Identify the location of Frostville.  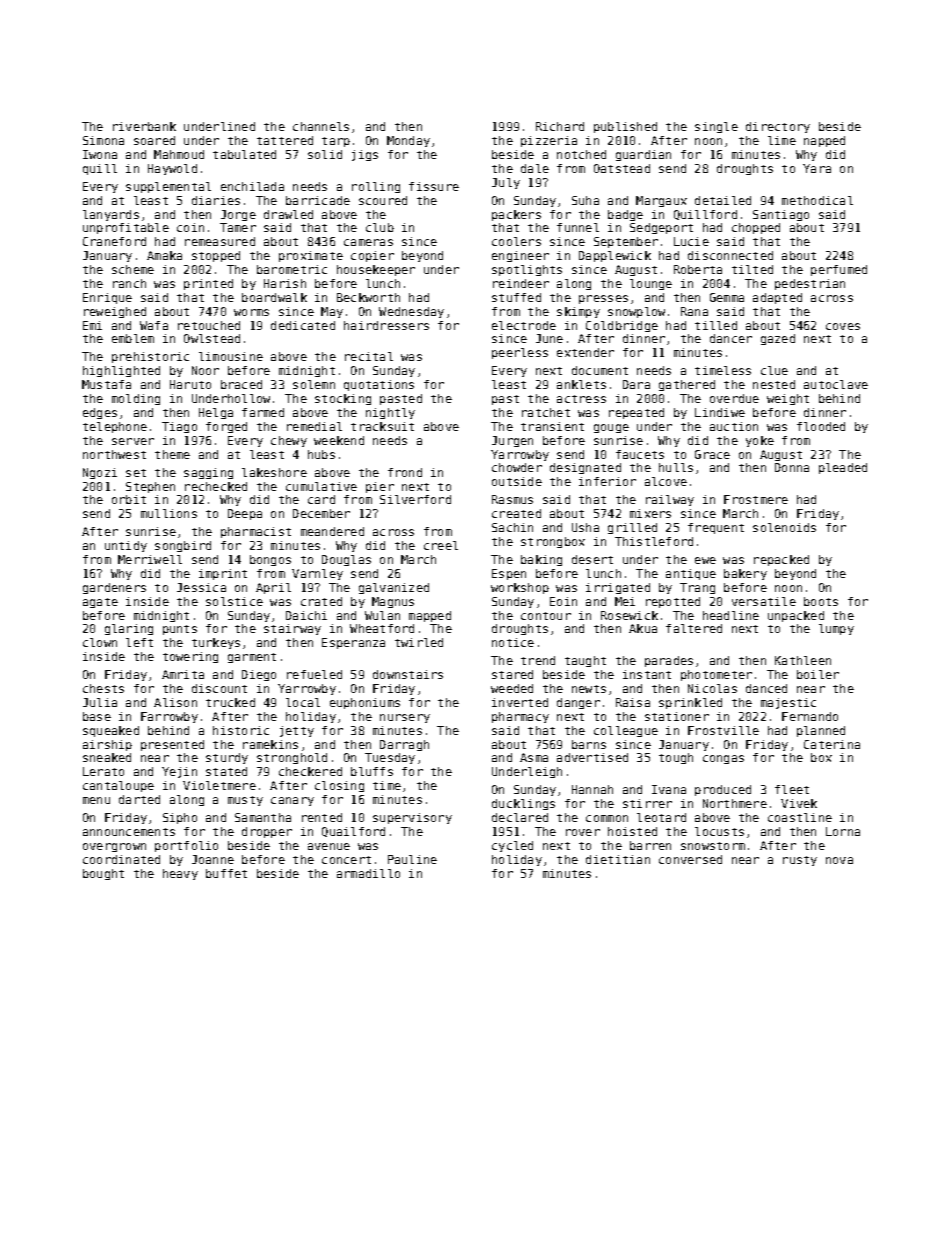
(723, 730).
